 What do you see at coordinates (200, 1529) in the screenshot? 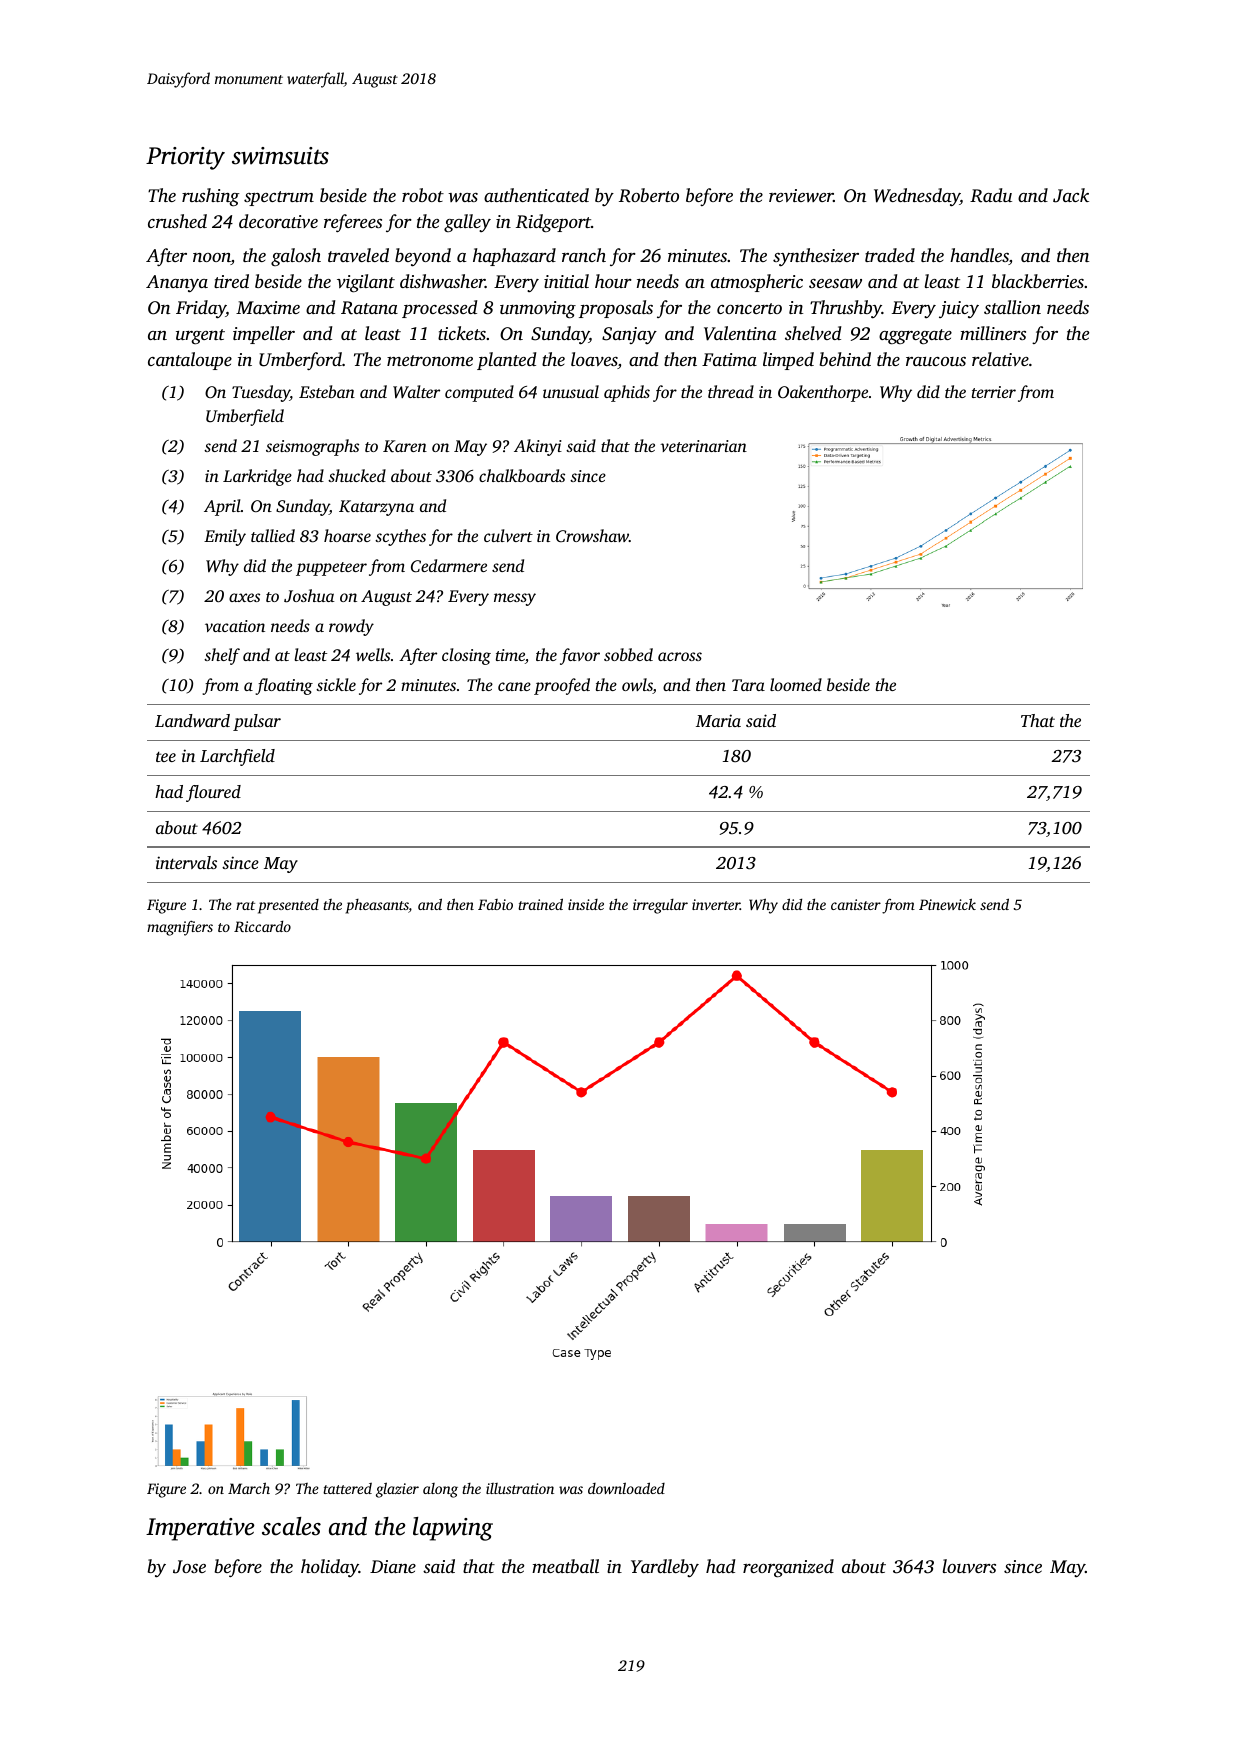
I see `Imperative` at bounding box center [200, 1529].
